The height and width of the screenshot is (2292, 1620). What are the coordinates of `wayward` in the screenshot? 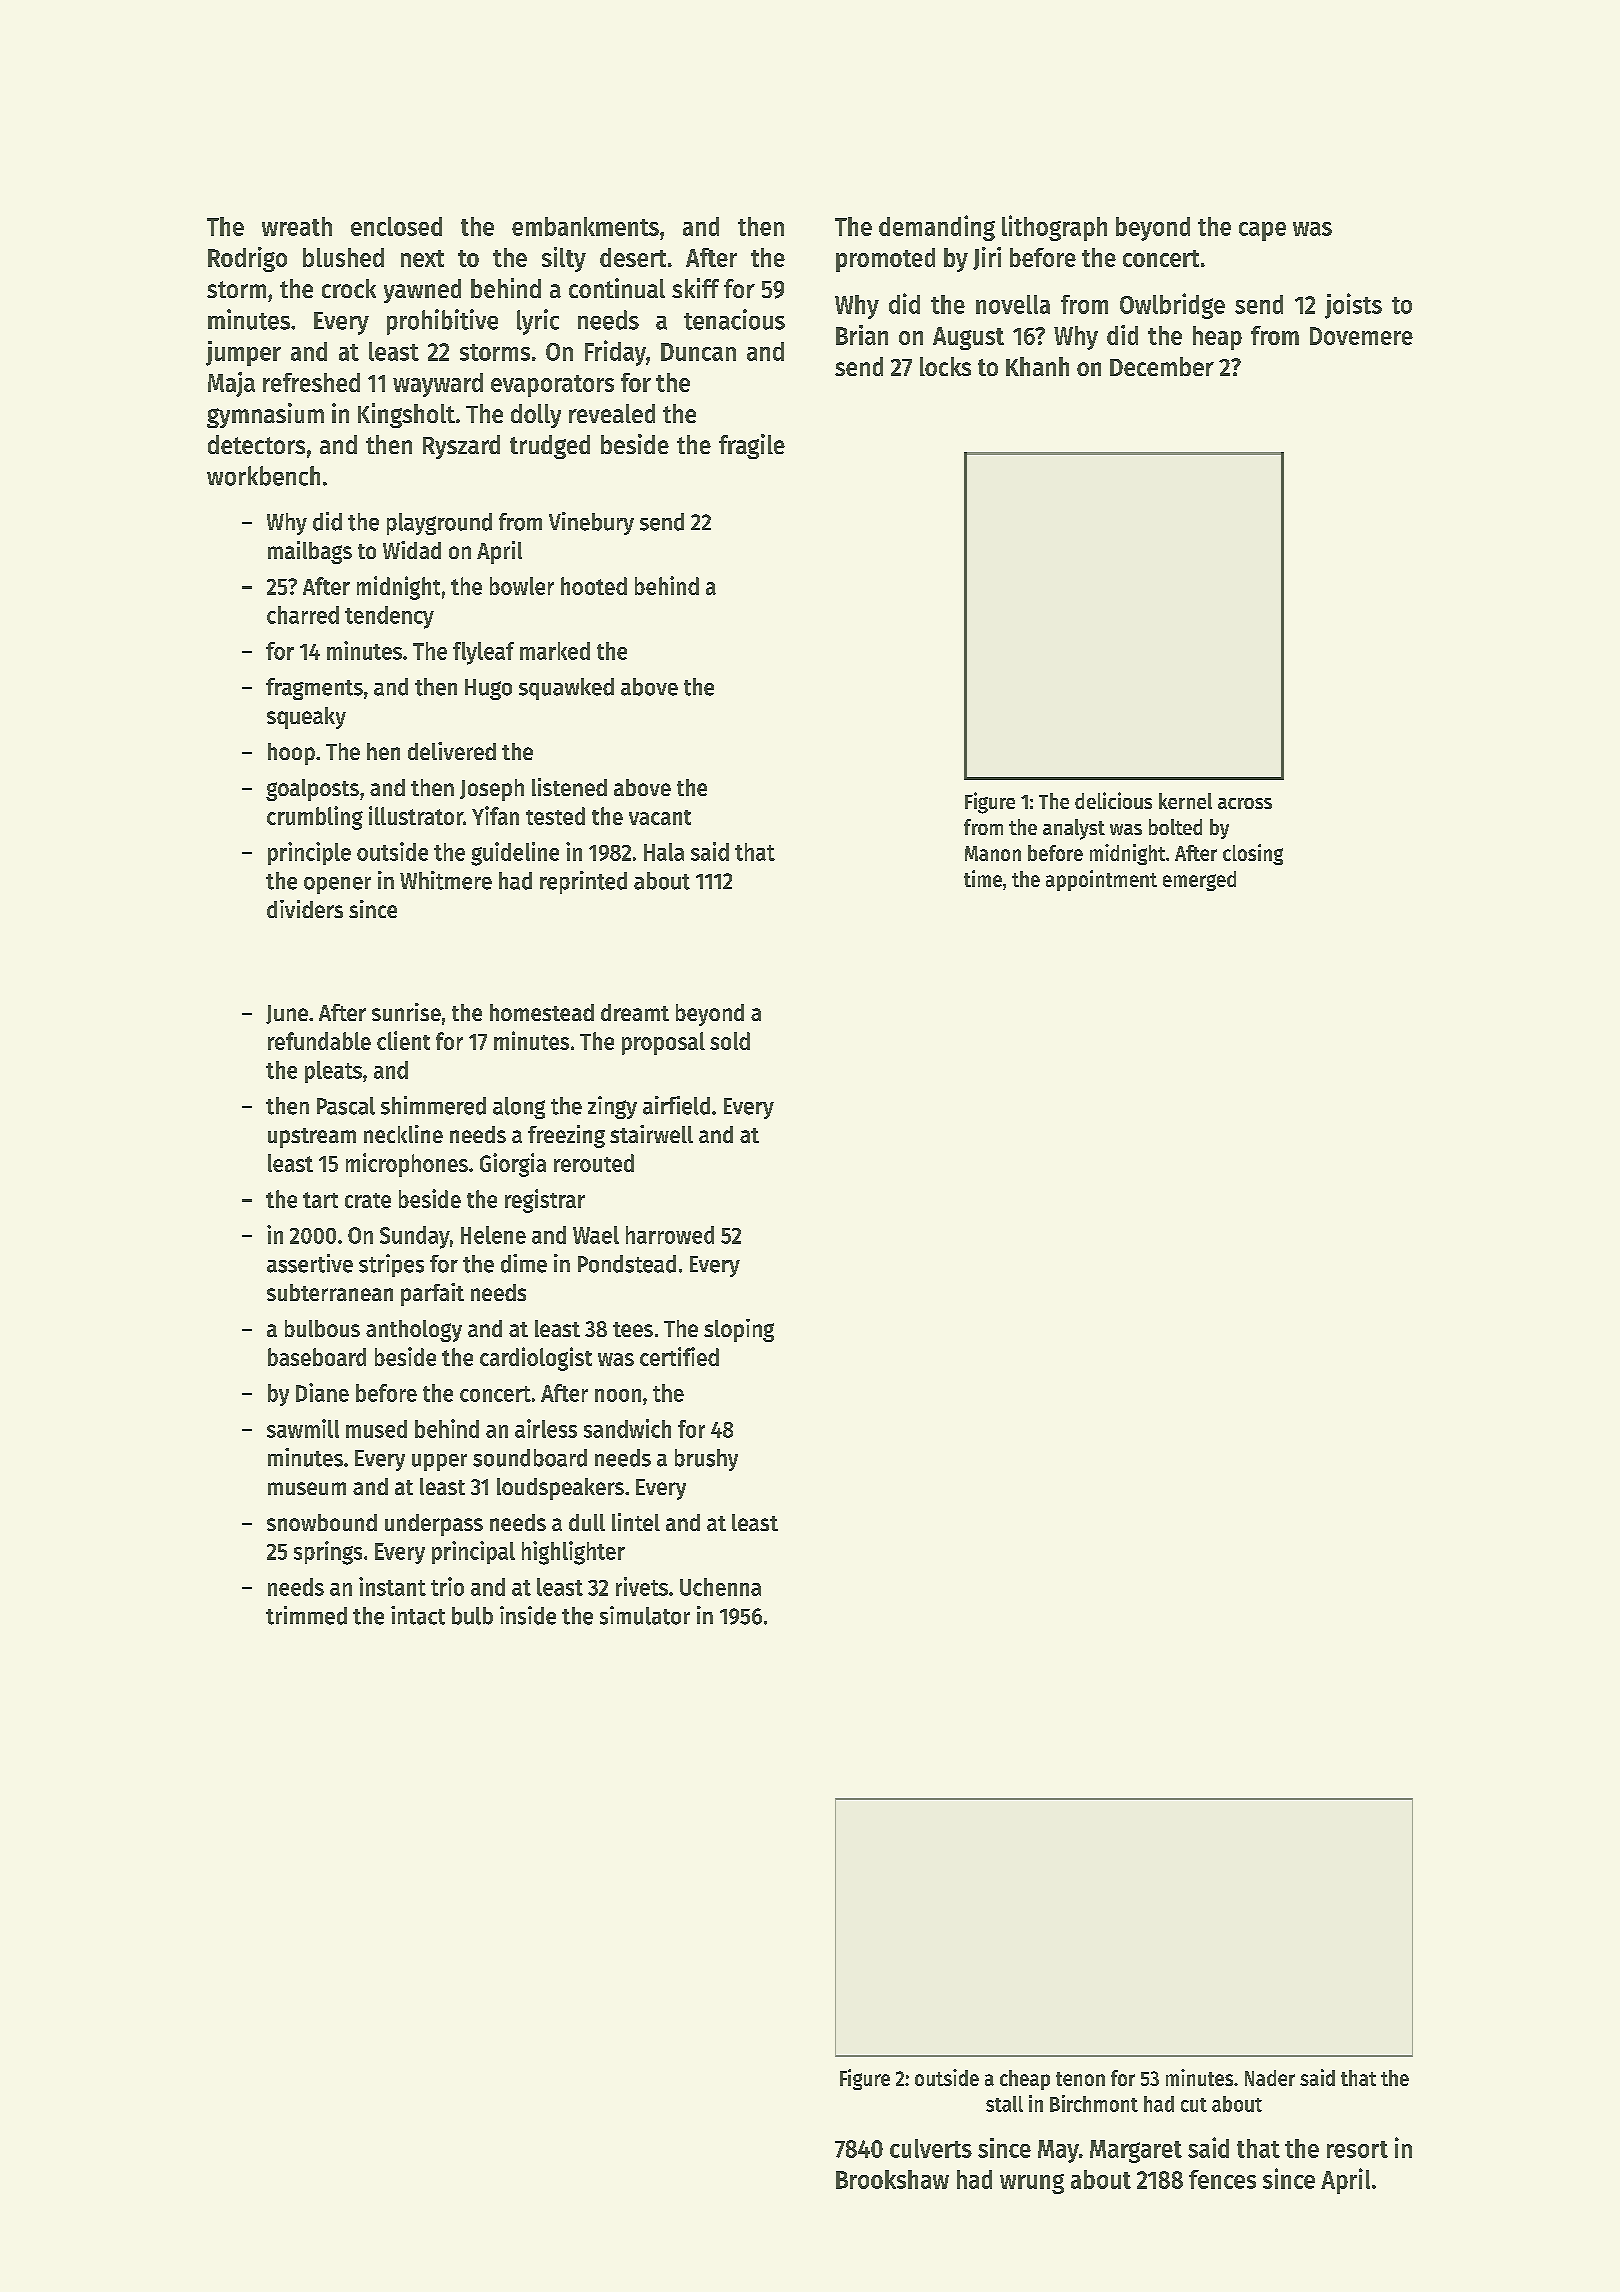 It's located at (438, 385).
